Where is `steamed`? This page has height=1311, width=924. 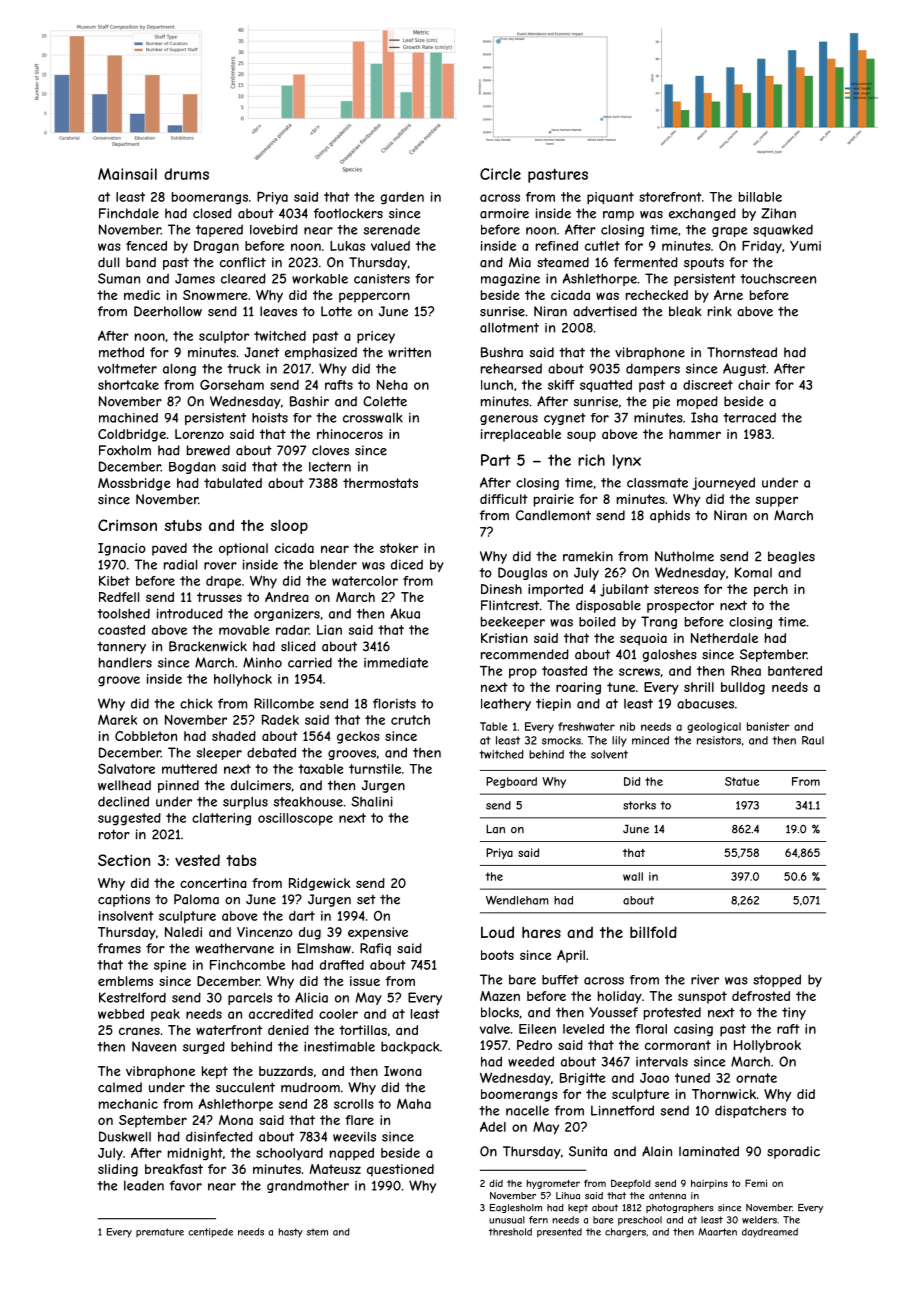 steamed is located at coordinates (563, 262).
